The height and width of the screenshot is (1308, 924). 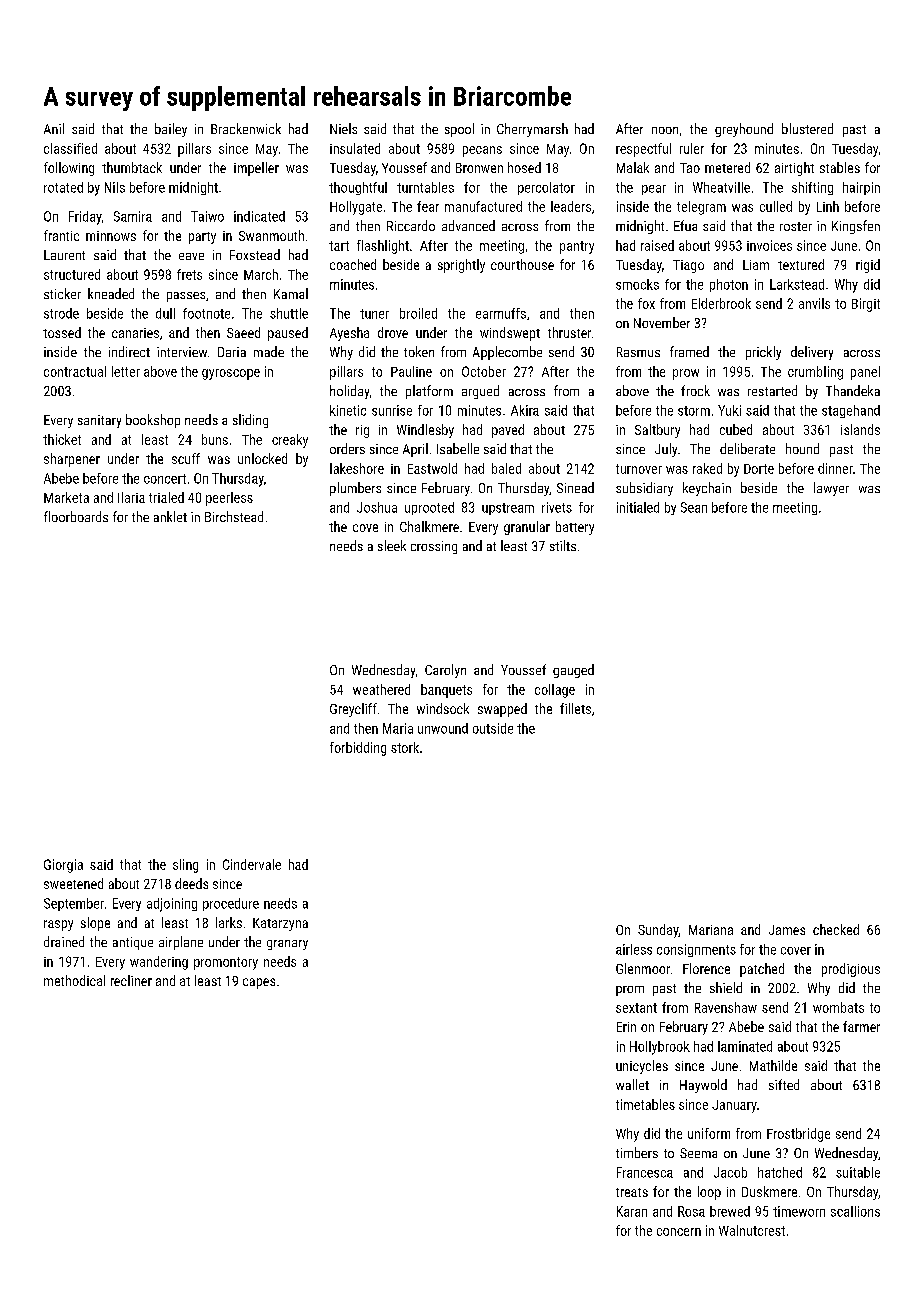 What do you see at coordinates (459, 130) in the screenshot?
I see `spool` at bounding box center [459, 130].
